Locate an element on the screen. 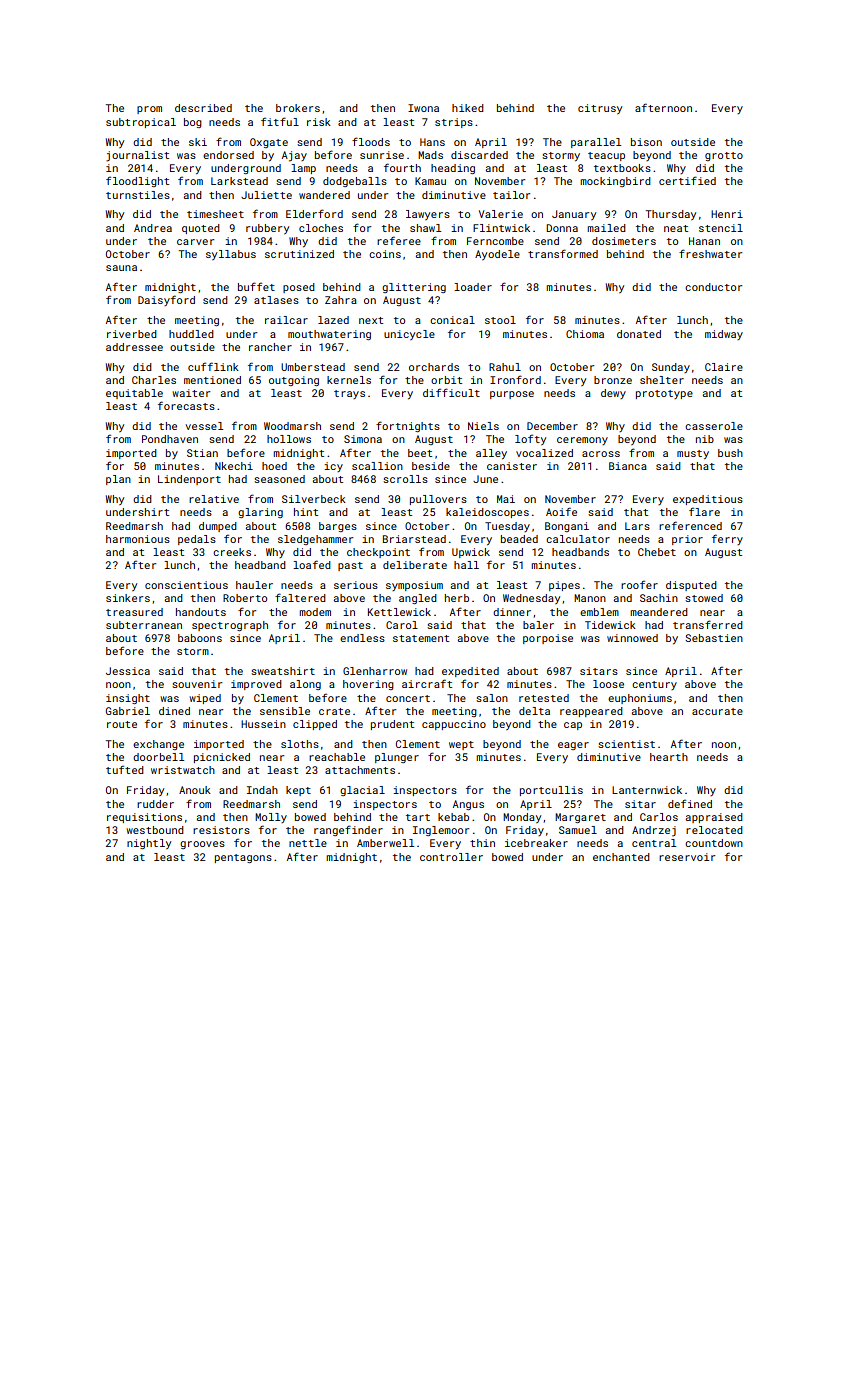 The height and width of the screenshot is (1400, 849). Hanan is located at coordinates (704, 241).
